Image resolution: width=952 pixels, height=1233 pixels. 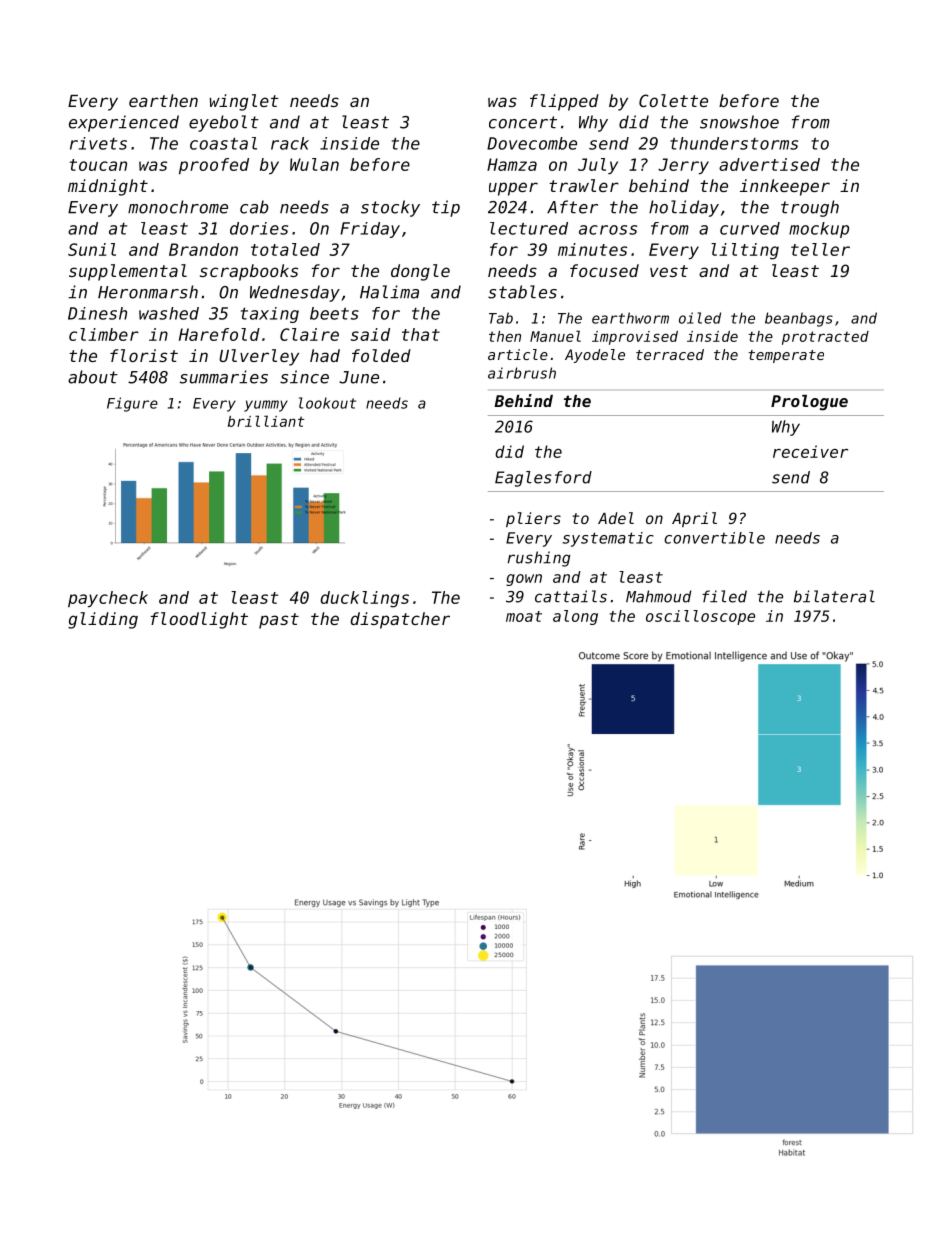 I want to click on advertised, so click(x=769, y=164).
